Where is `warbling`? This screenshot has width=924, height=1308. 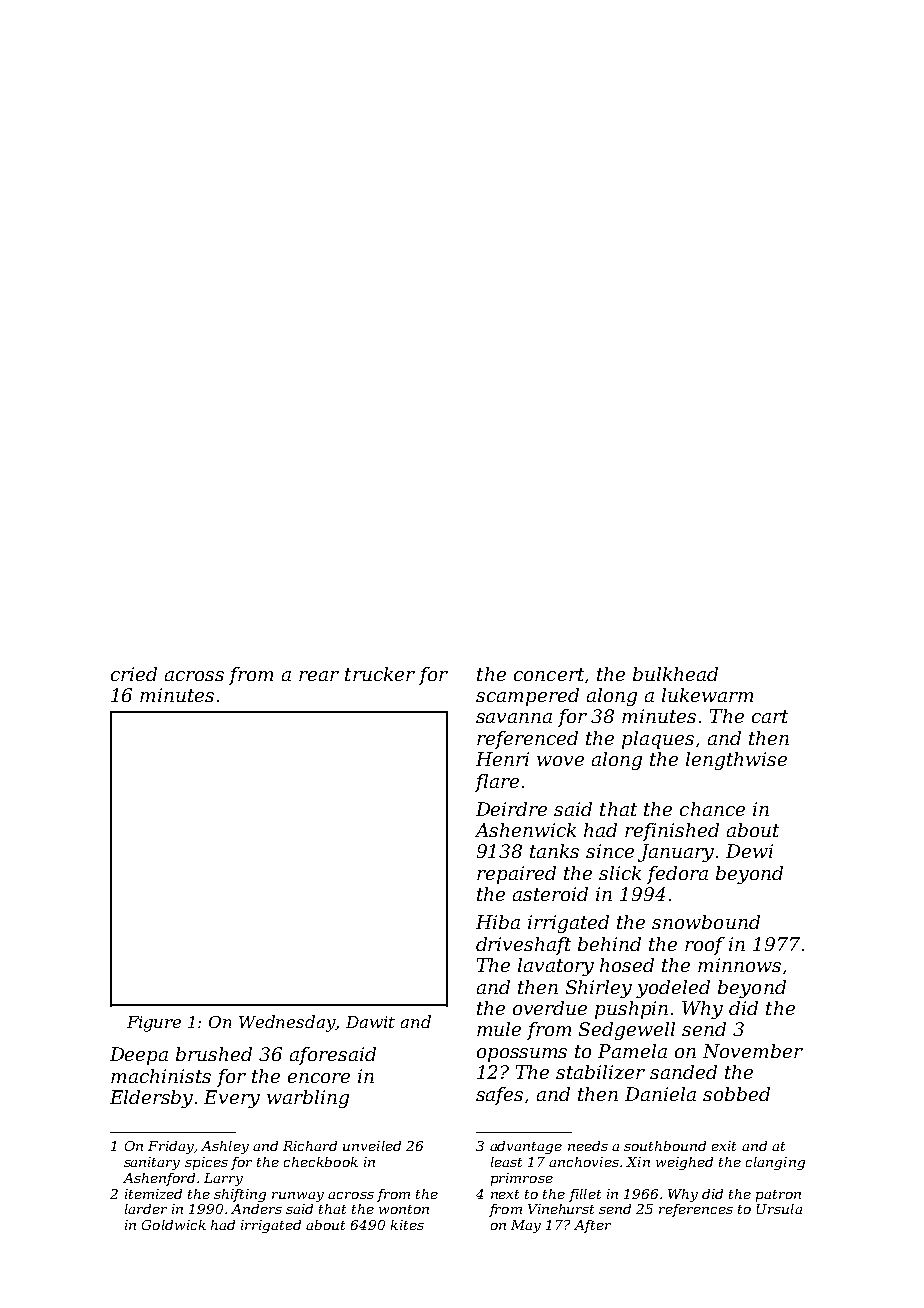
warbling is located at coordinates (308, 1099).
